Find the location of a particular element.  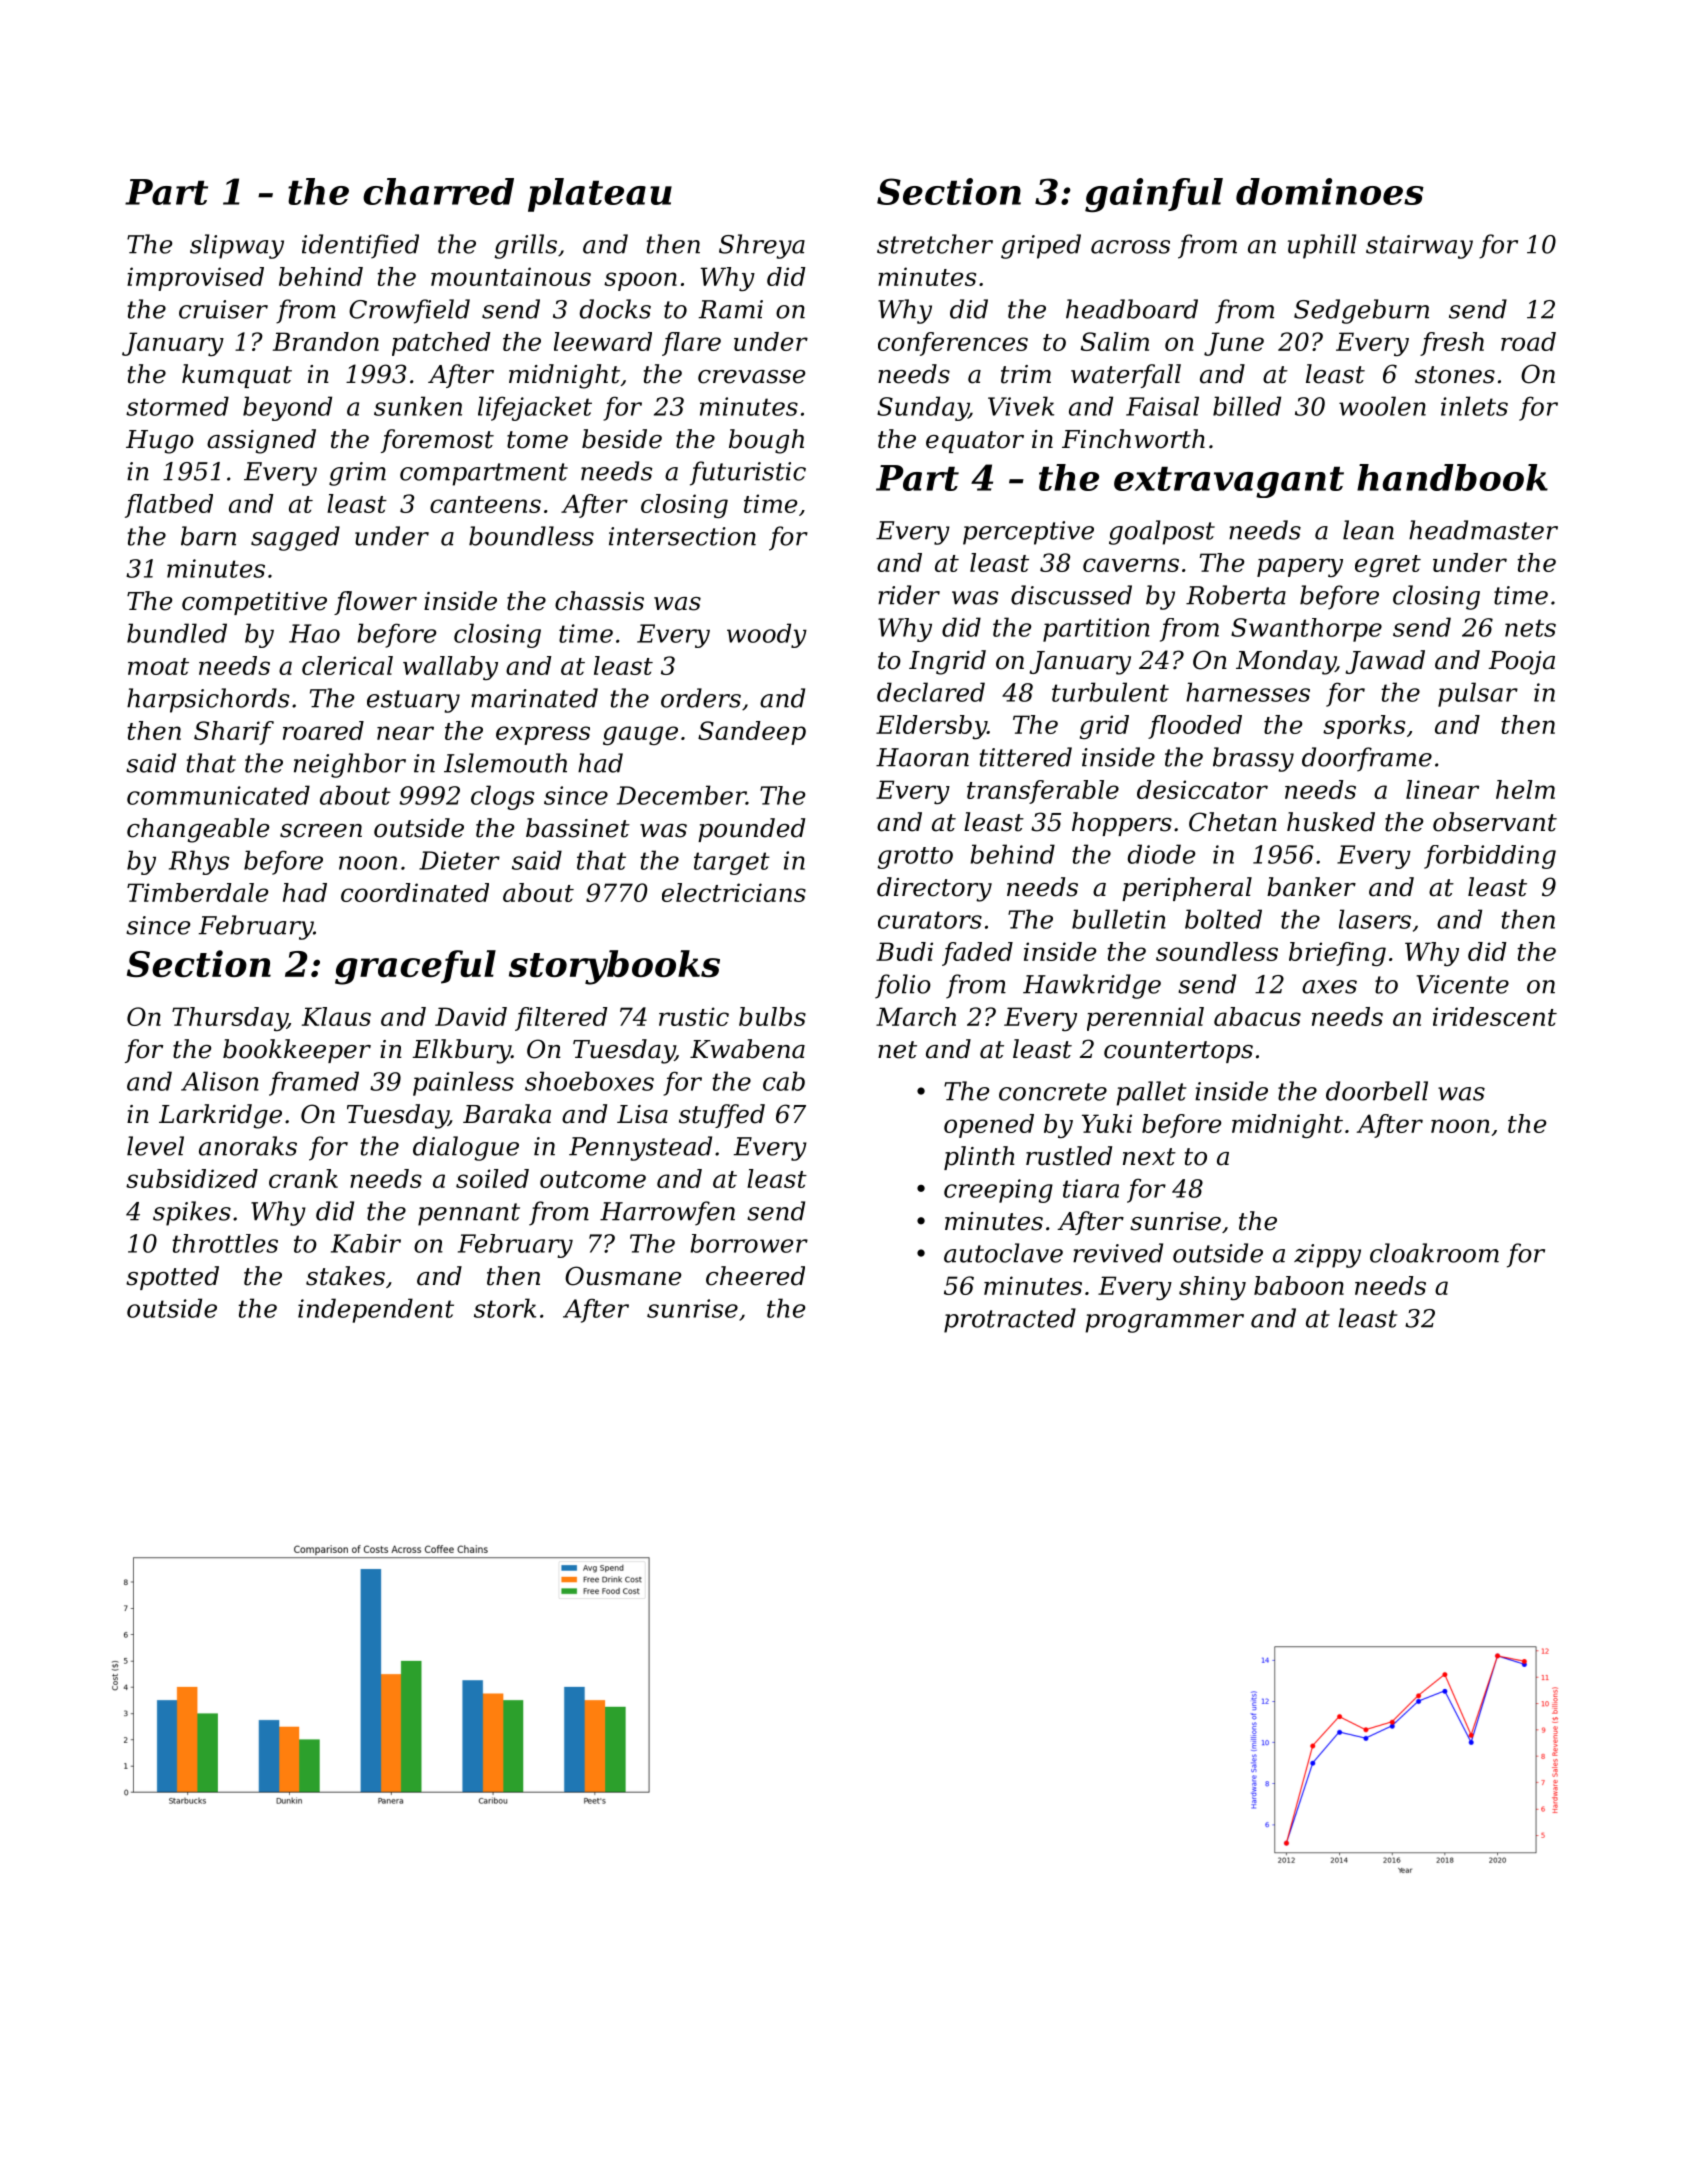

bassinet is located at coordinates (578, 828).
